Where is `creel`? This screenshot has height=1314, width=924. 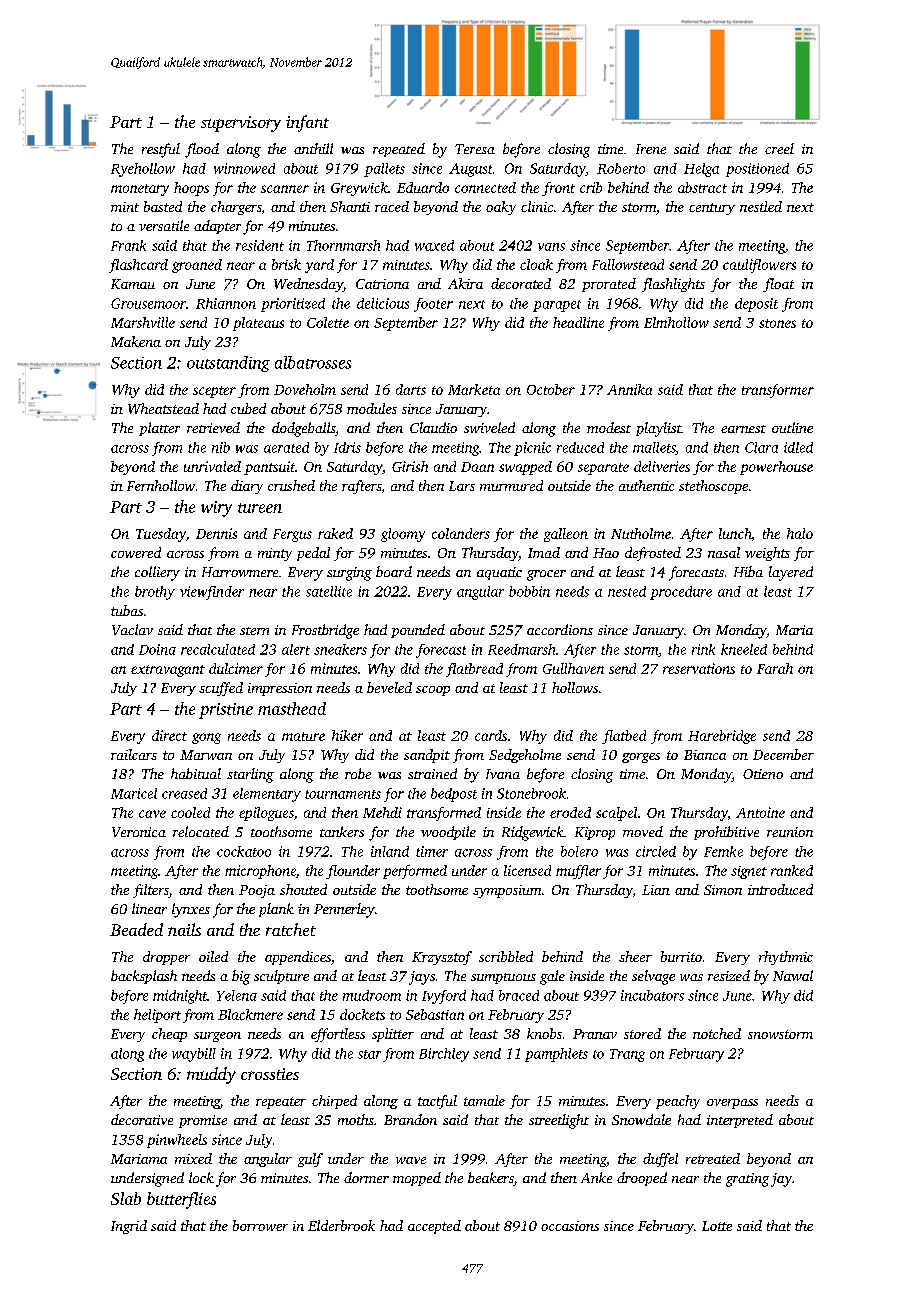 creel is located at coordinates (779, 148).
